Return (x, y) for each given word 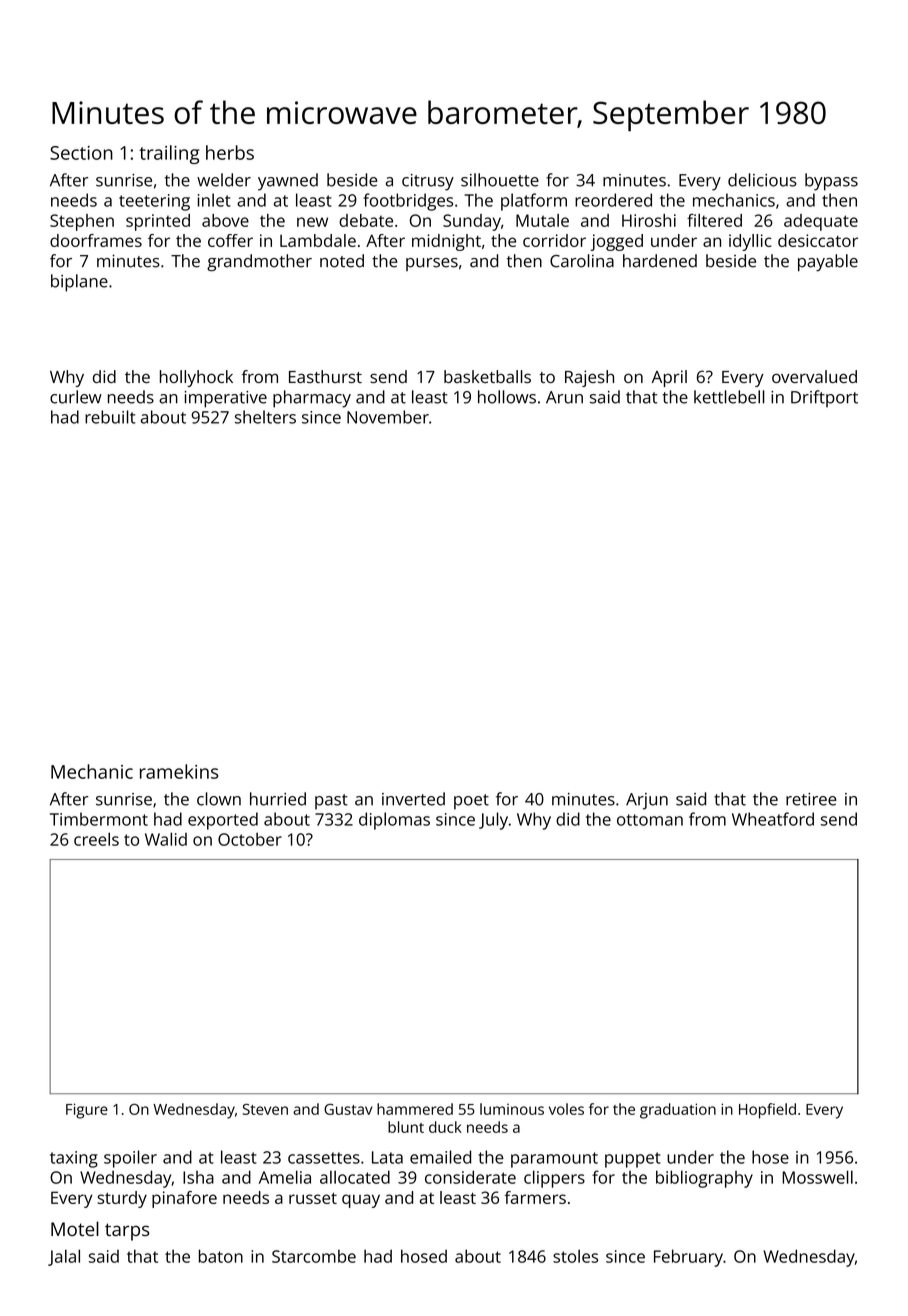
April (669, 378)
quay (361, 1201)
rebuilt (110, 417)
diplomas (394, 821)
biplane (79, 283)
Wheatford (773, 819)
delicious (762, 180)
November (388, 417)
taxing (74, 1159)
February (688, 1258)
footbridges (408, 202)
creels (96, 839)
